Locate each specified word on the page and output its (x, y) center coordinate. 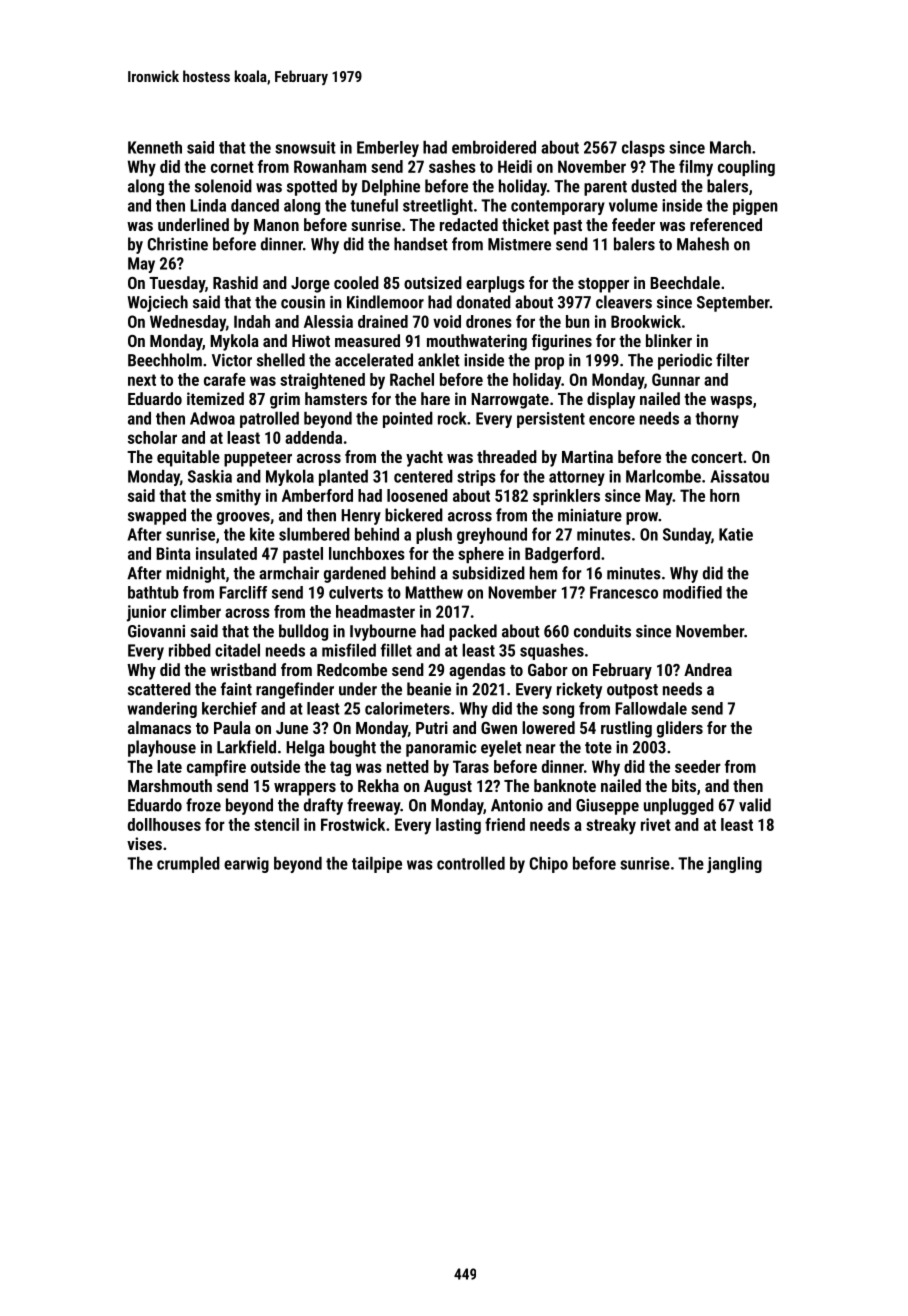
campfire (216, 768)
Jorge (310, 285)
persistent (551, 420)
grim (285, 400)
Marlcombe (663, 476)
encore (612, 420)
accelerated (374, 360)
